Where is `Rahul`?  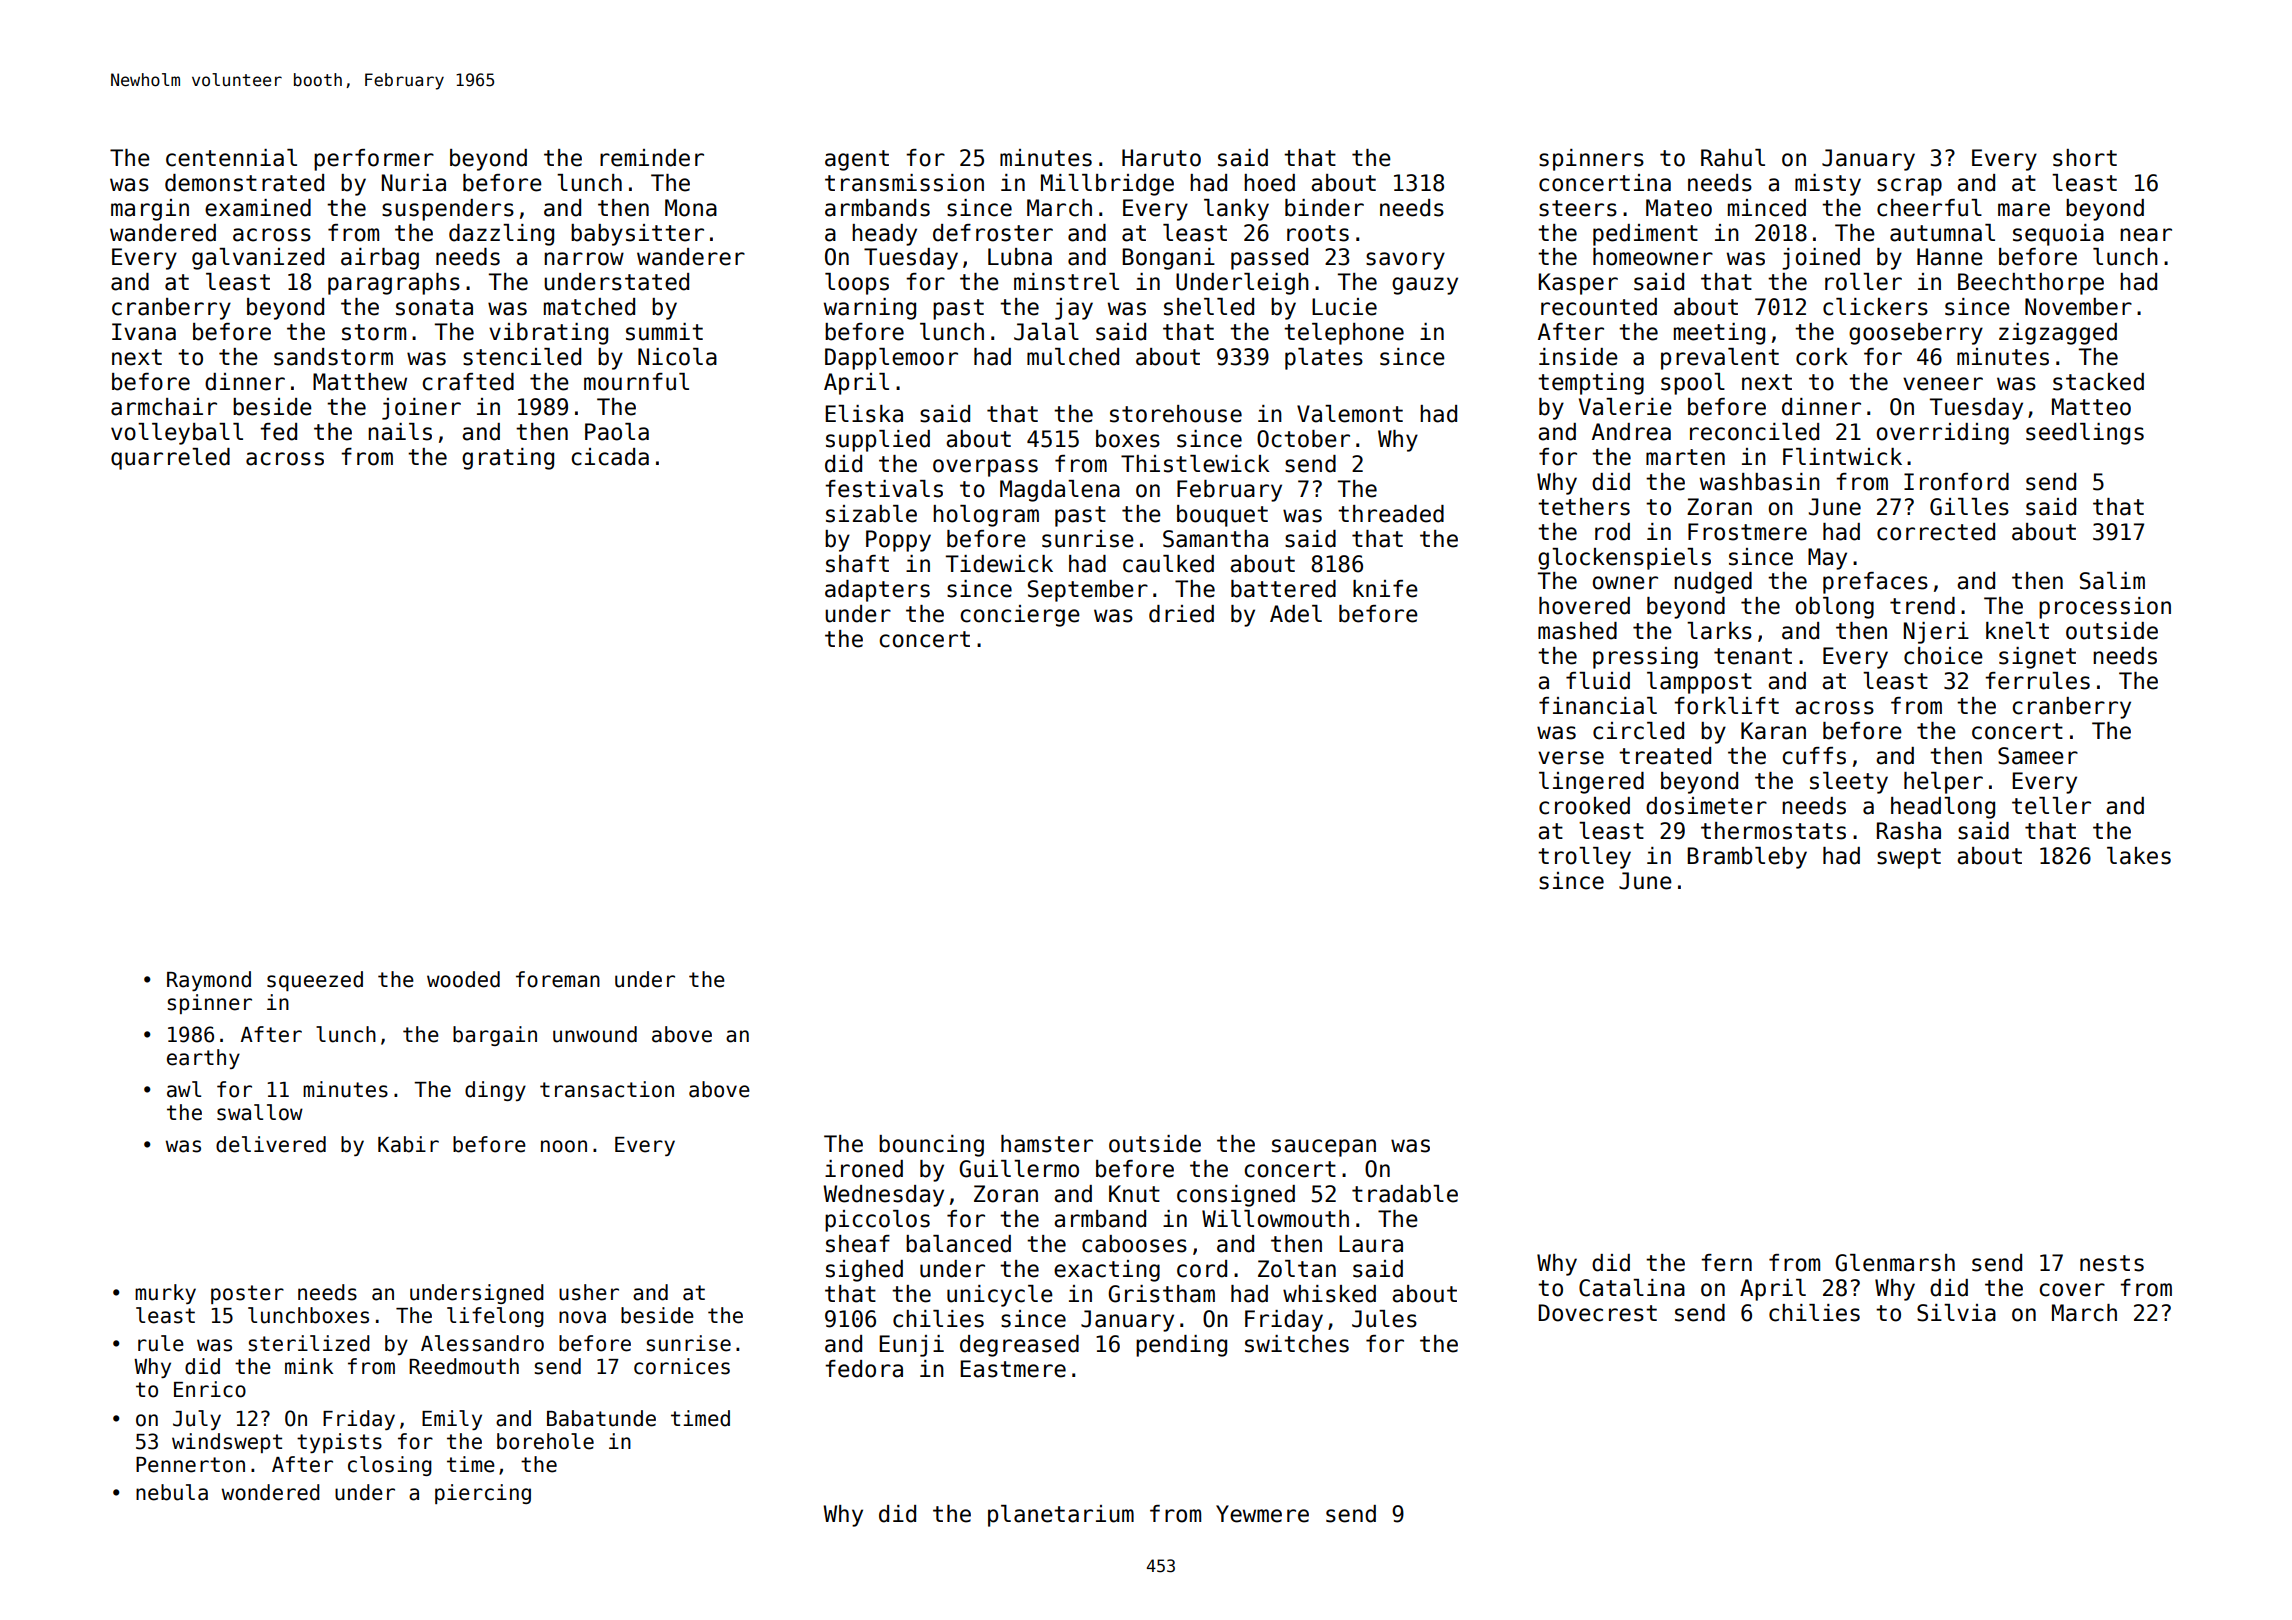
Rahul is located at coordinates (1733, 158).
